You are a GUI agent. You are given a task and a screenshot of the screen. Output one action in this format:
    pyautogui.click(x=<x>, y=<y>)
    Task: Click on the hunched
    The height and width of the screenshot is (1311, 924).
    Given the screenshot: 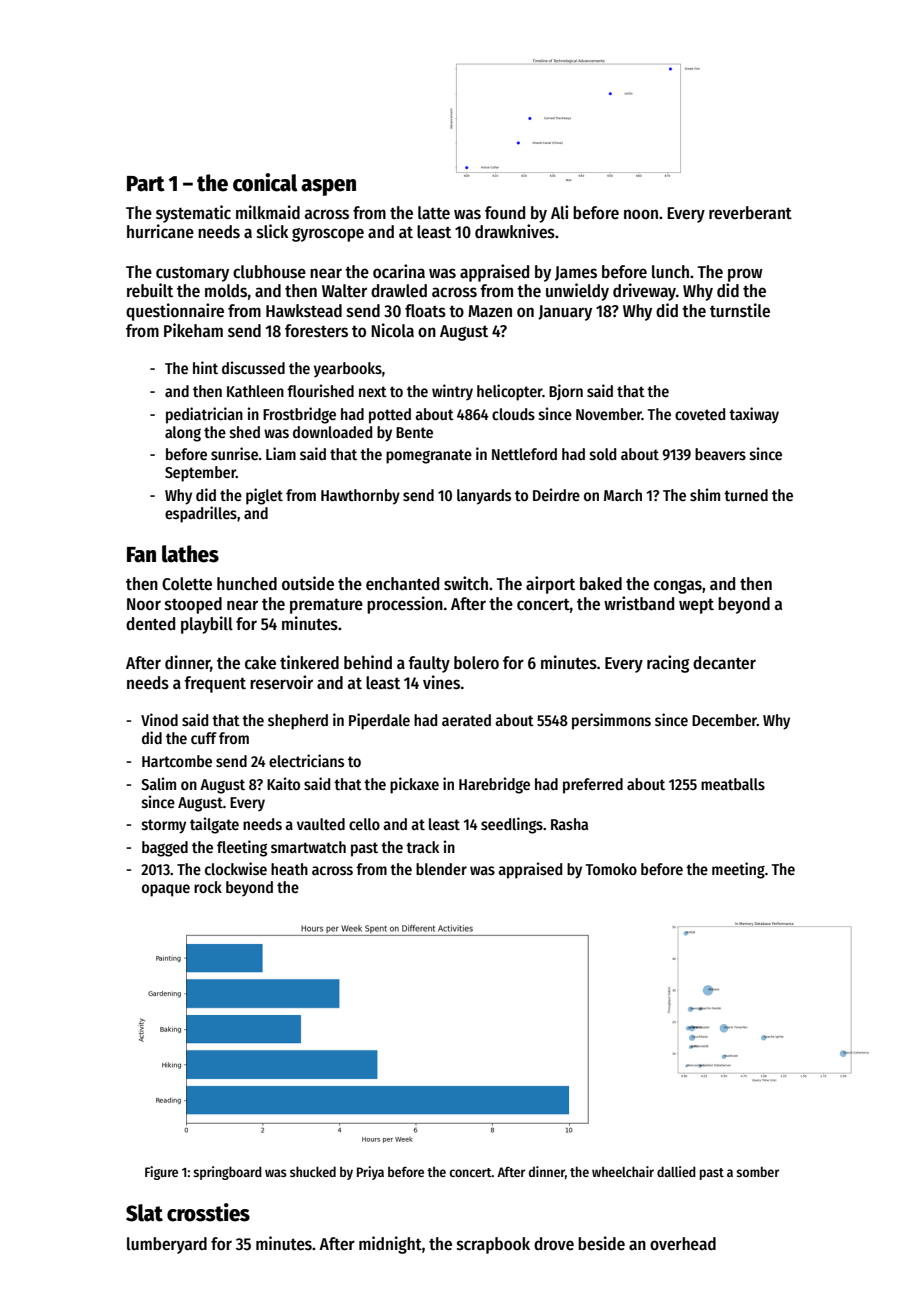 What is the action you would take?
    pyautogui.click(x=247, y=584)
